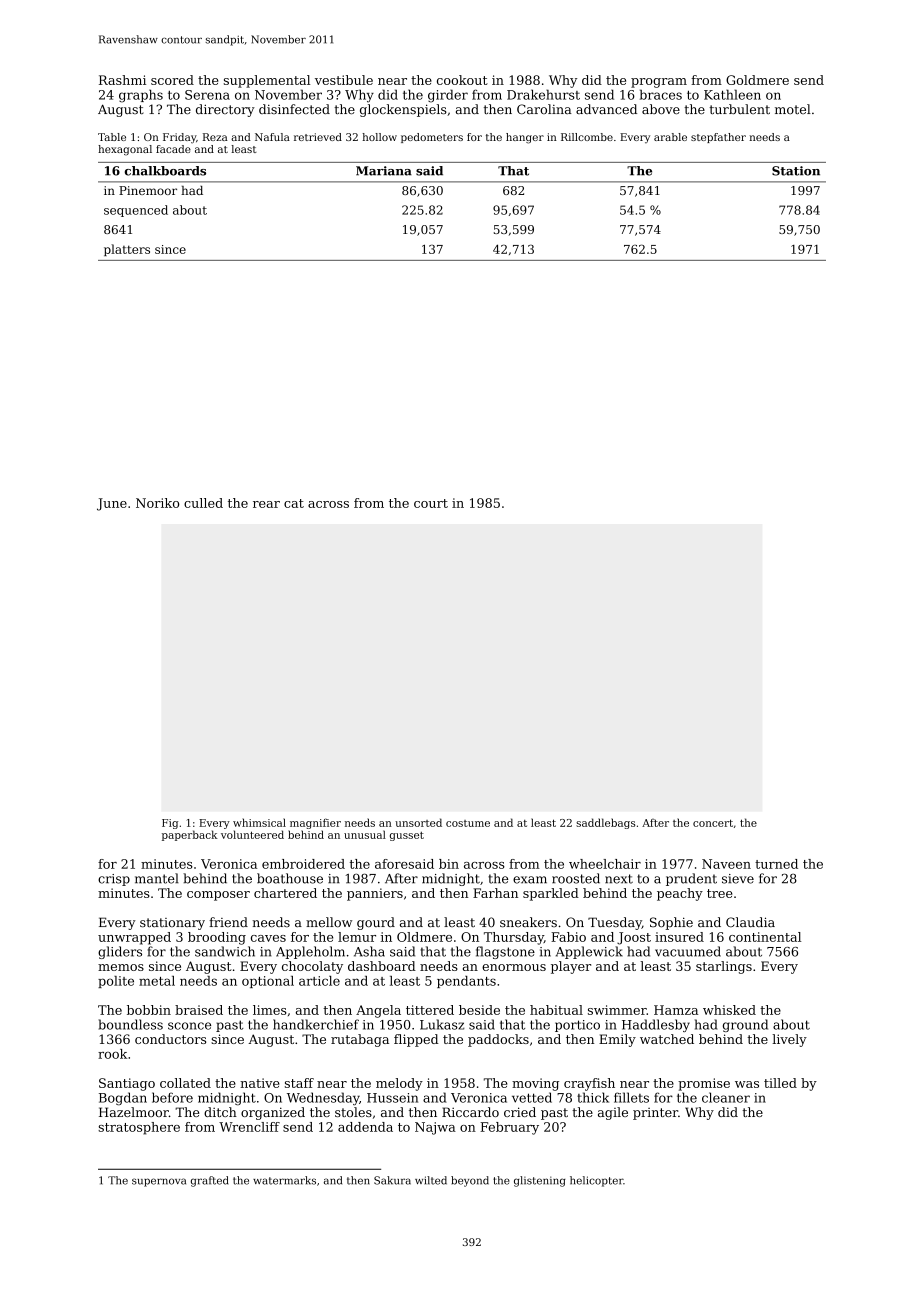 The image size is (924, 1308). What do you see at coordinates (431, 503) in the image?
I see `court` at bounding box center [431, 503].
